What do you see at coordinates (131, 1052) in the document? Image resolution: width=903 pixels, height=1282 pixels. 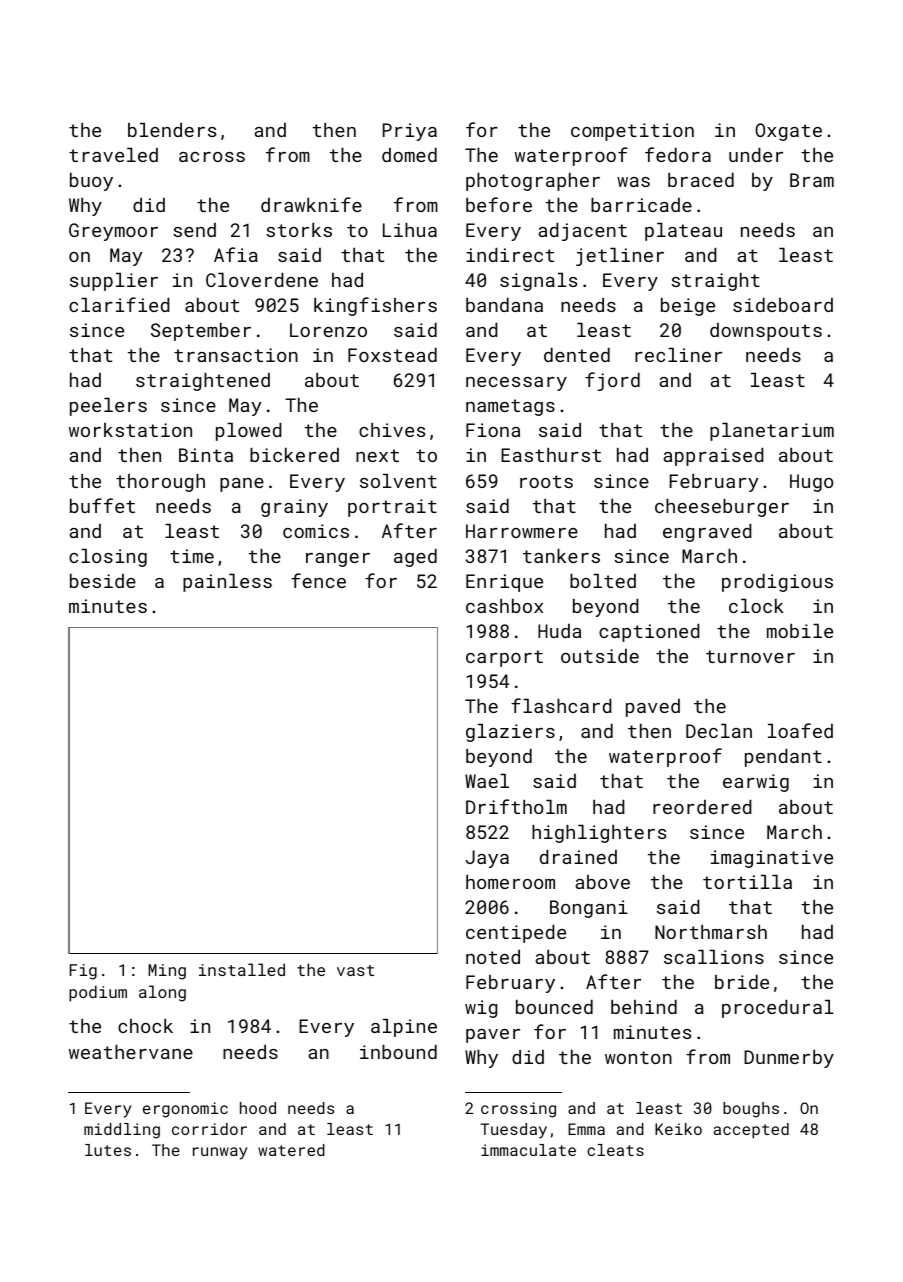 I see `weathervane` at bounding box center [131, 1052].
